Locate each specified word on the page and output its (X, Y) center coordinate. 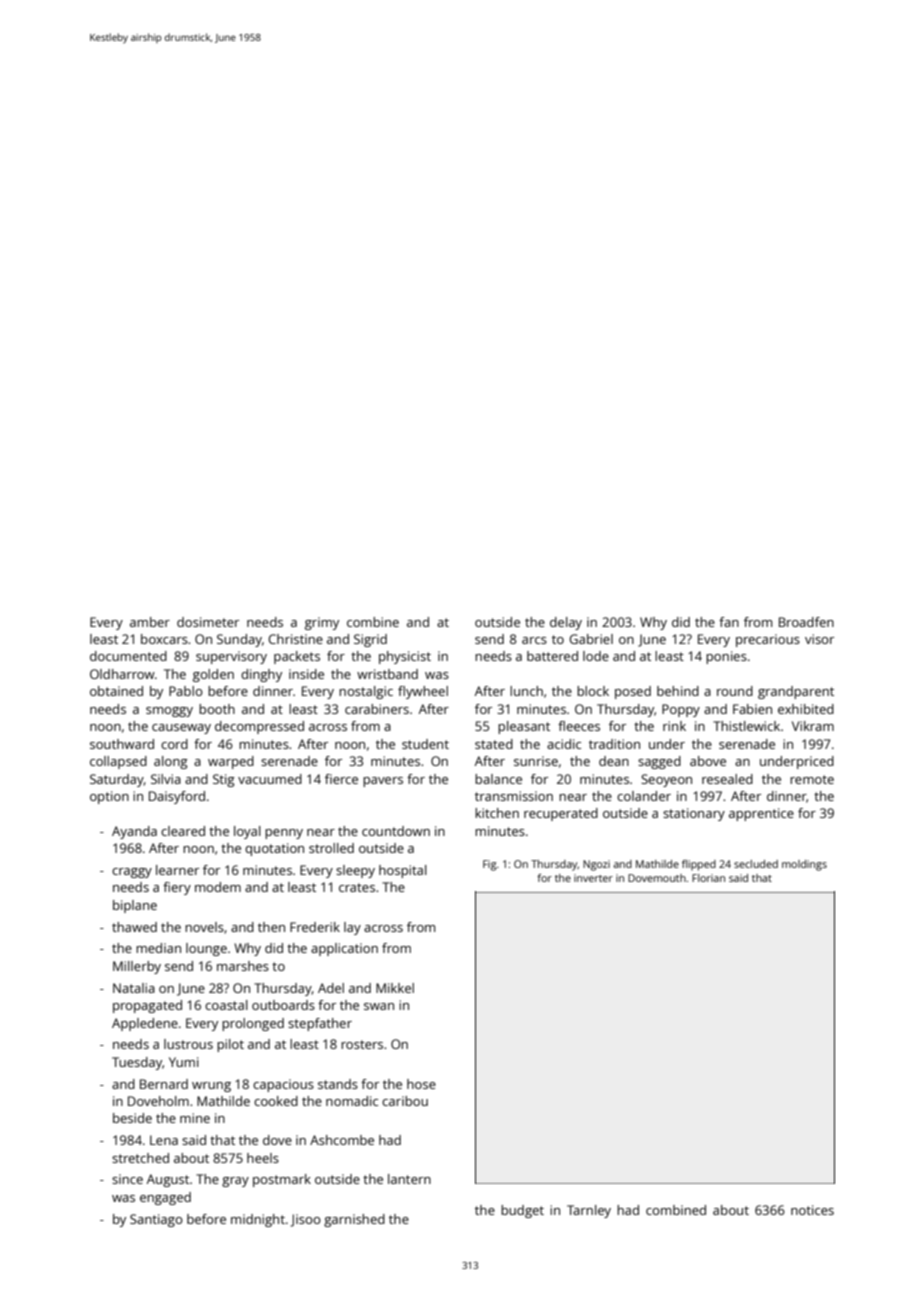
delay (566, 623)
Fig (490, 865)
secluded (756, 864)
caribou (405, 1101)
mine (195, 1118)
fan (729, 622)
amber (150, 622)
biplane (135, 906)
